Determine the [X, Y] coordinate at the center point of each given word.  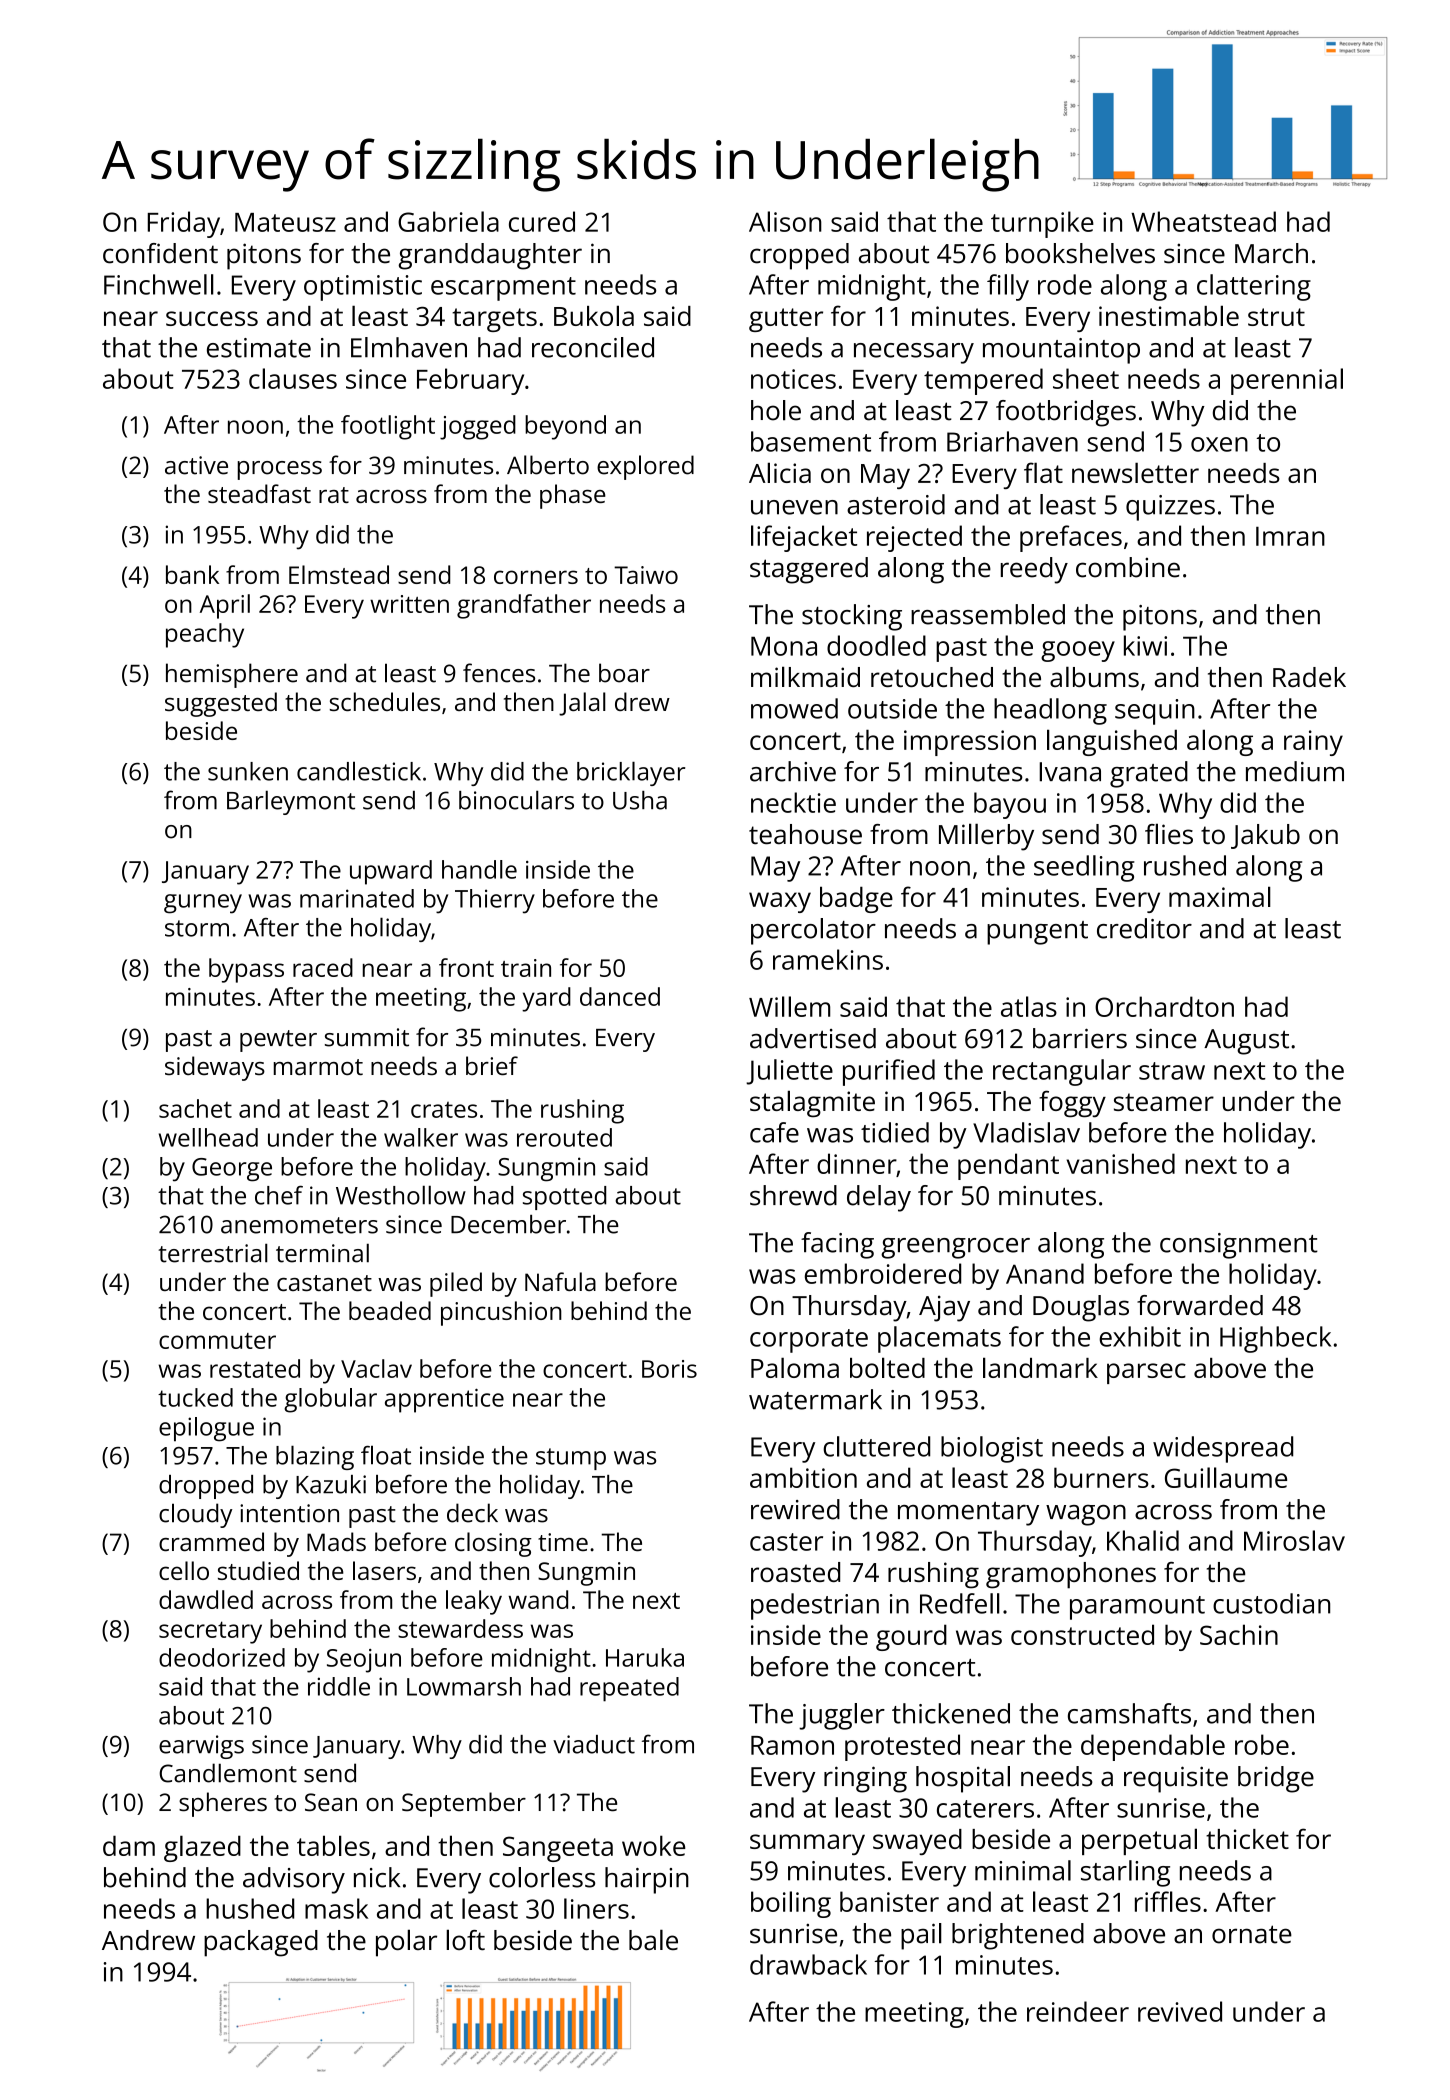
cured [542, 221]
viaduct [594, 1744]
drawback [808, 1964]
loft [465, 1939]
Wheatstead [1203, 221]
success [212, 318]
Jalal [582, 704]
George [232, 1170]
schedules [385, 701]
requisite [1176, 1779]
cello [184, 1570]
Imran [1290, 536]
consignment [1239, 1246]
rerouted [564, 1137]
